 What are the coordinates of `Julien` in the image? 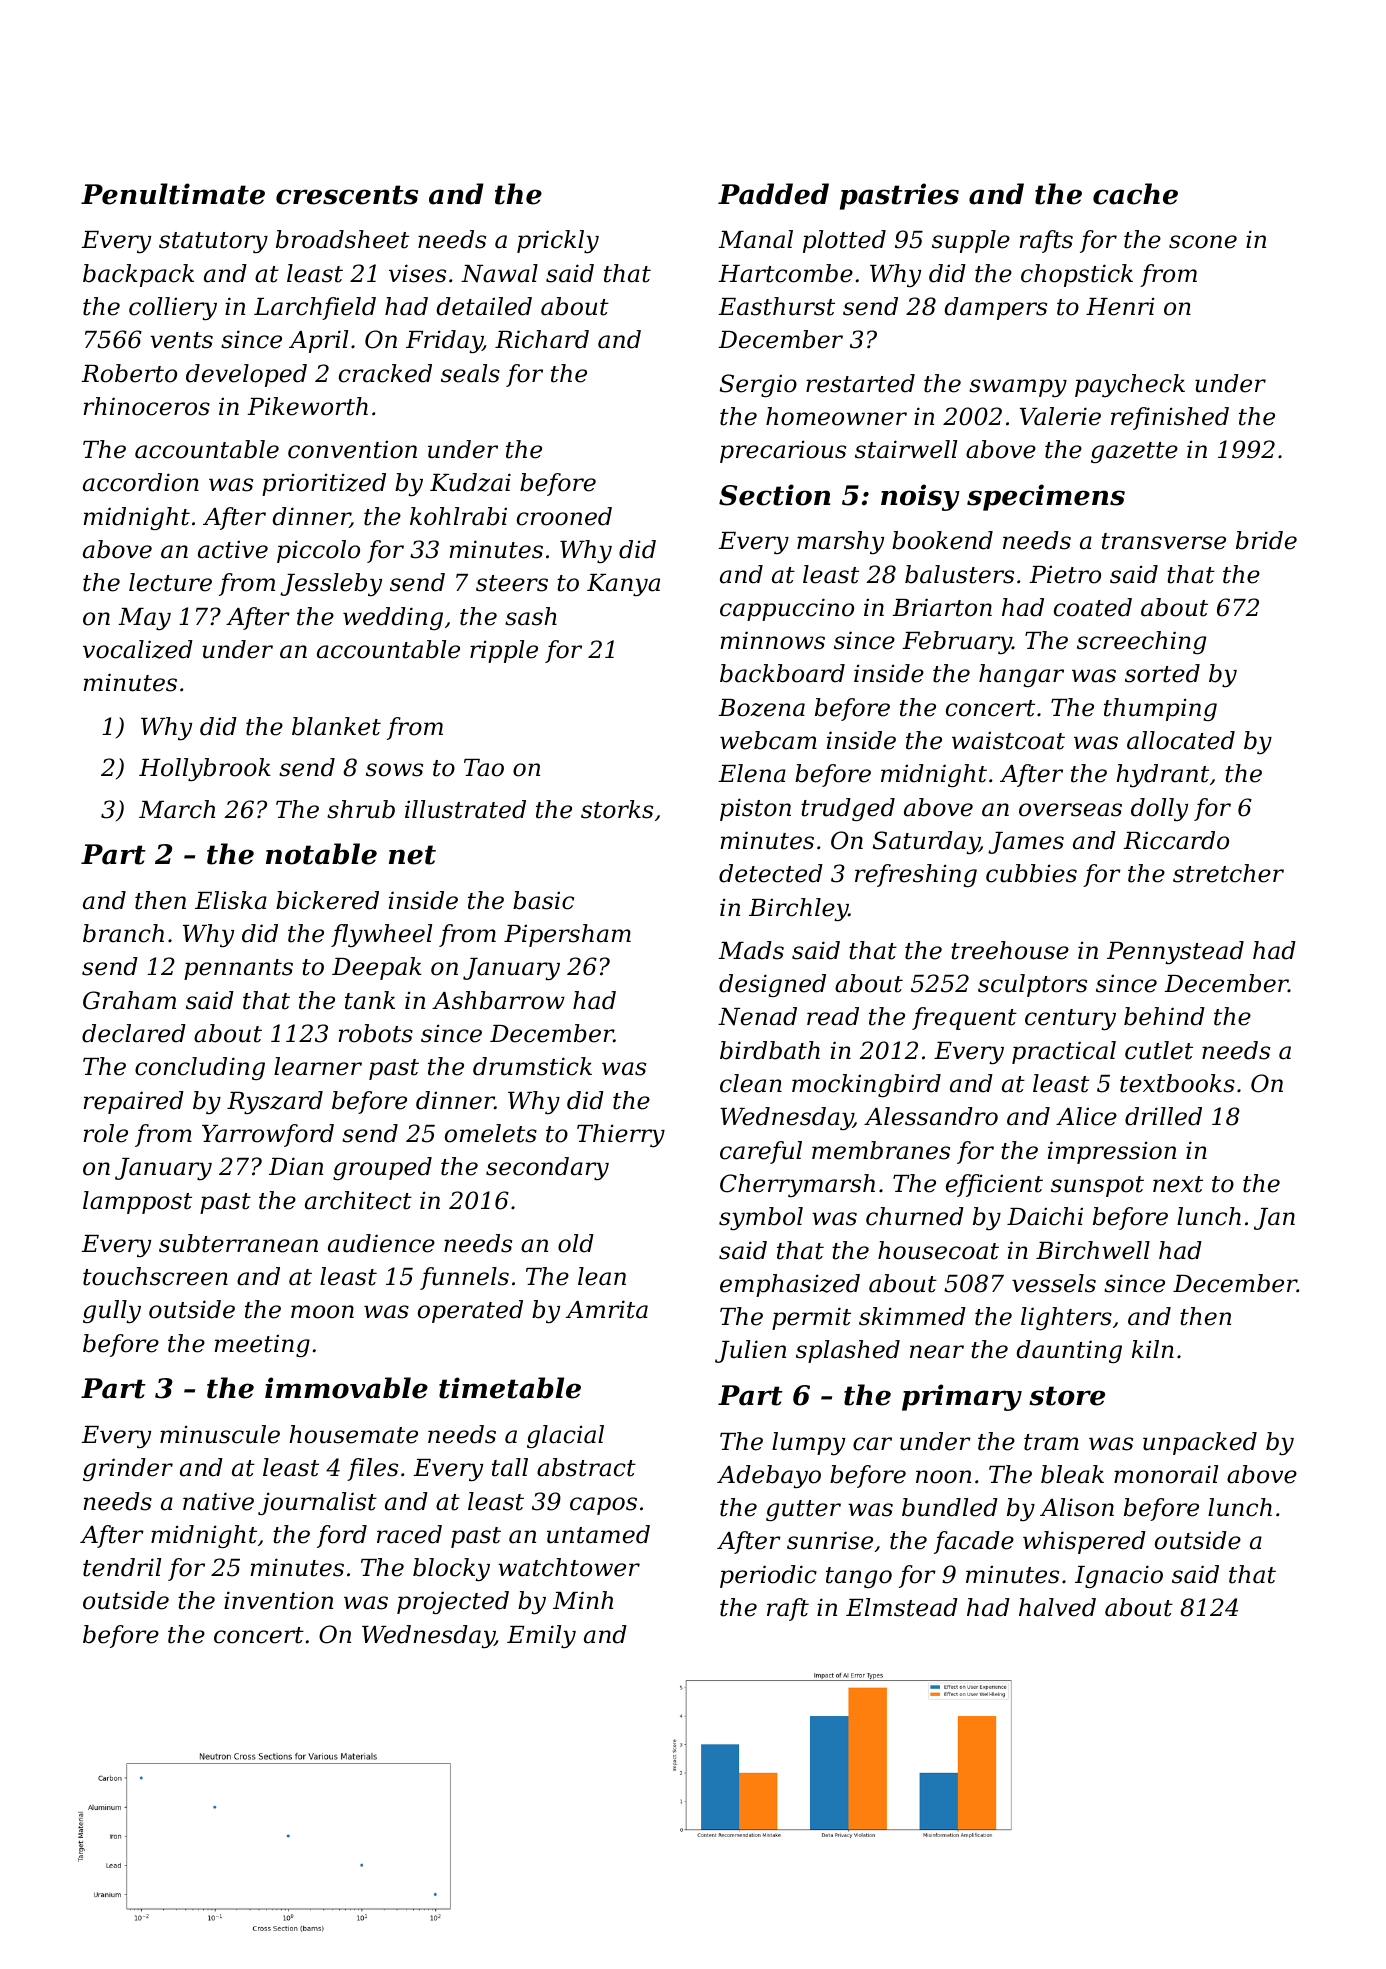 It's located at (750, 1351).
